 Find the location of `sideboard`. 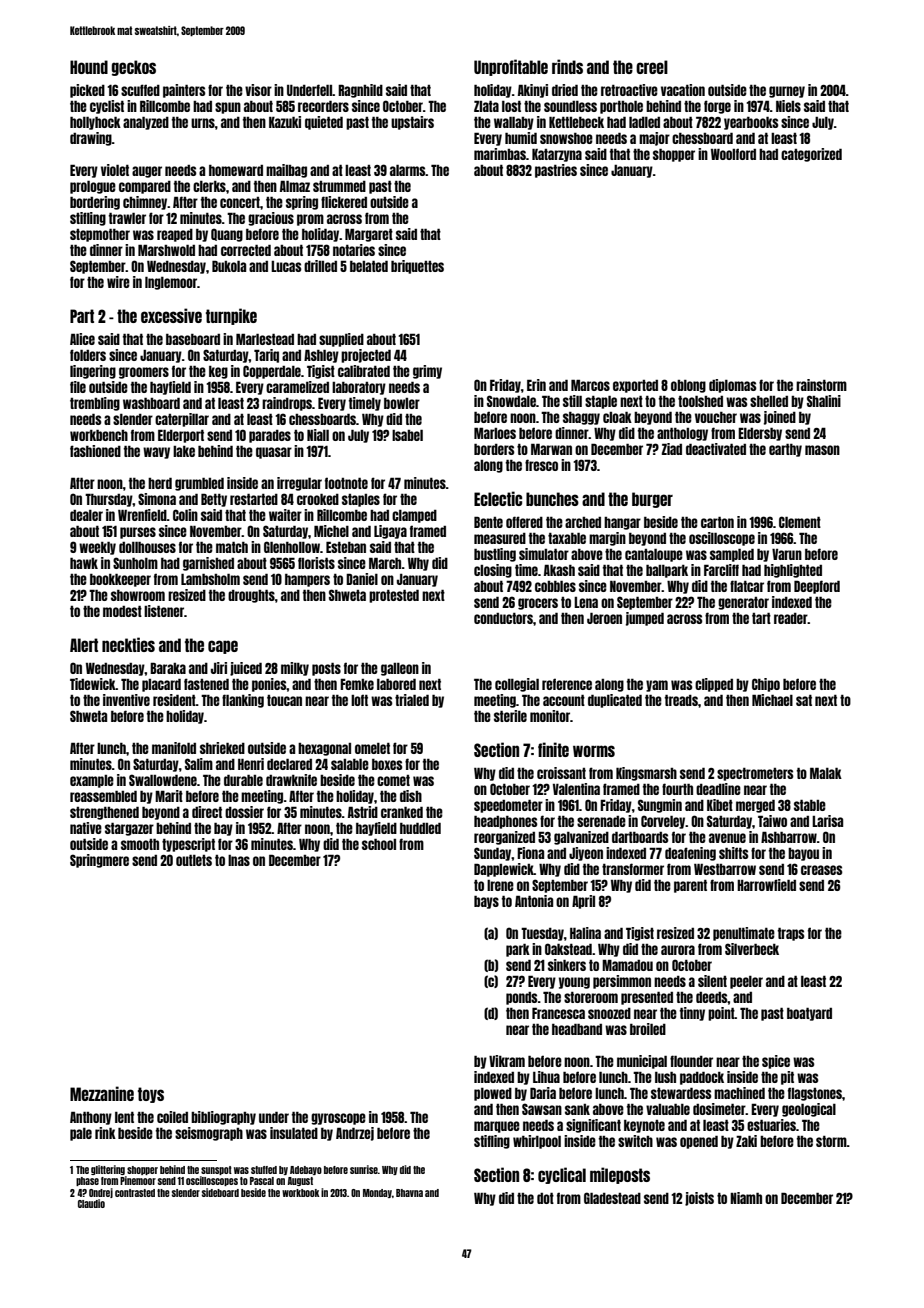

sideboard is located at coordinates (220, 1192).
